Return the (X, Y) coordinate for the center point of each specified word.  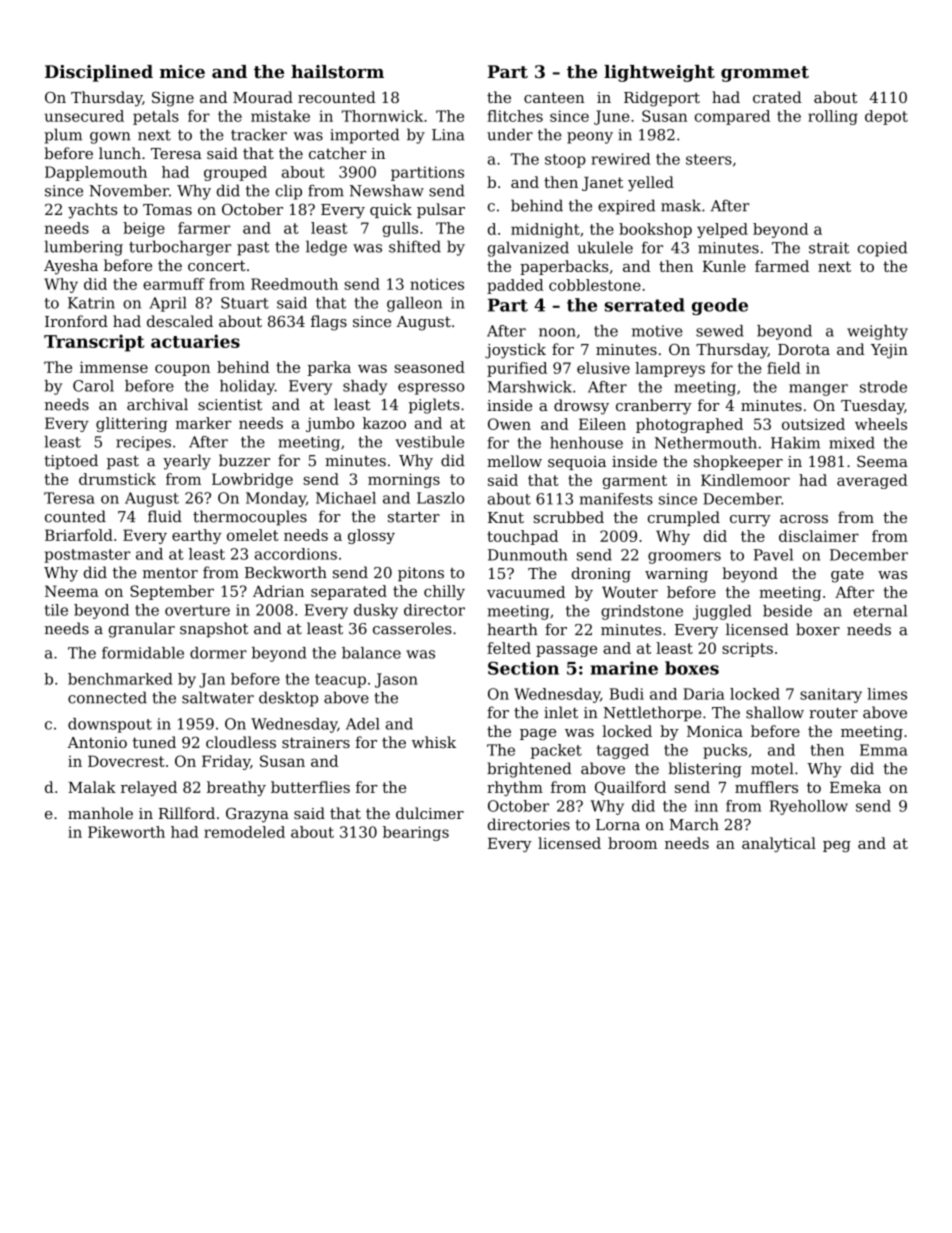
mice (182, 71)
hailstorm (337, 71)
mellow (514, 461)
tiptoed (71, 462)
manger (818, 390)
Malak (92, 787)
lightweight (659, 73)
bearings (416, 833)
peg (837, 846)
